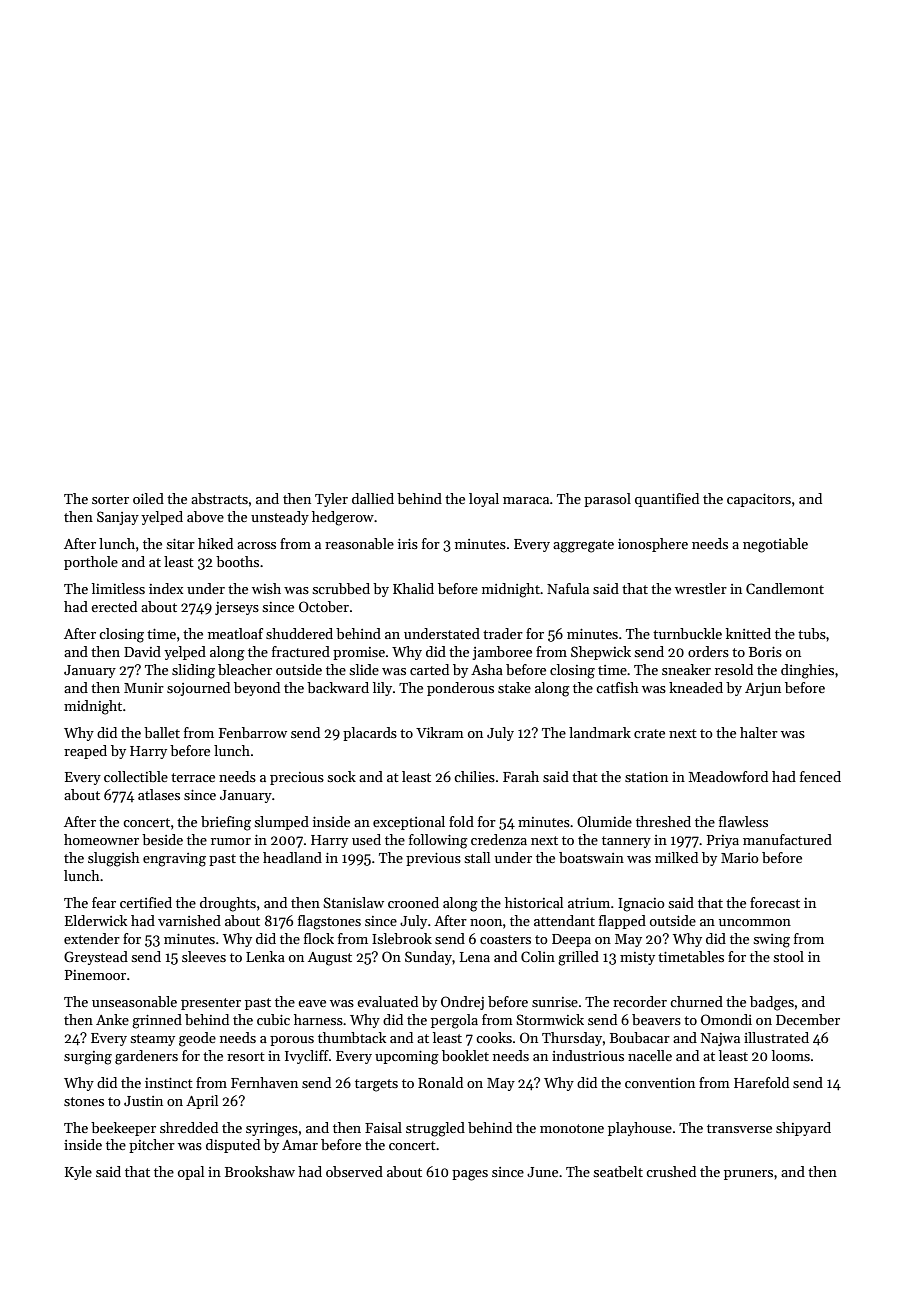 The height and width of the screenshot is (1316, 908). I want to click on maraca, so click(526, 500).
